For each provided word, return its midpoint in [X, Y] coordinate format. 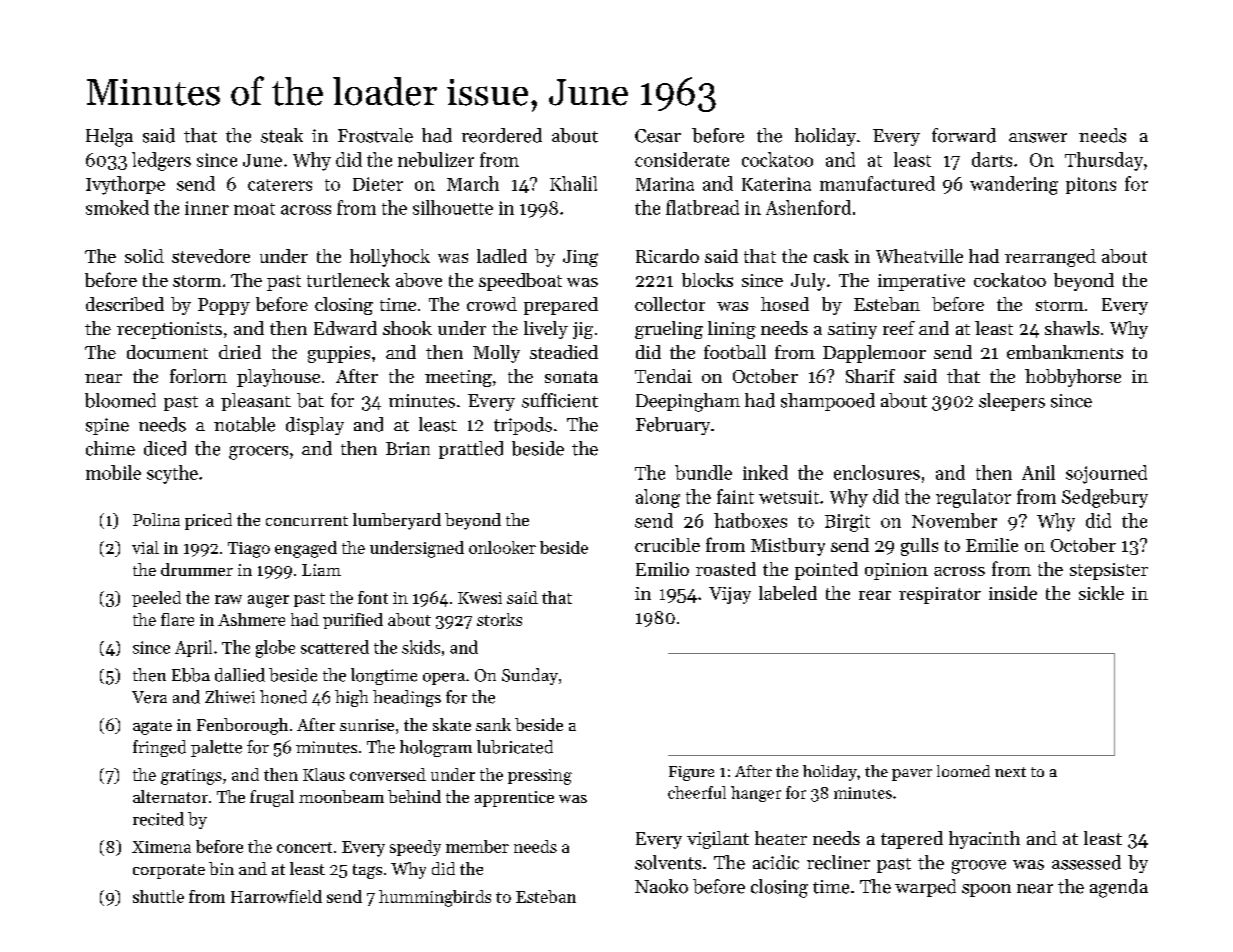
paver [912, 775]
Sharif [870, 376]
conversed [388, 774]
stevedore [211, 256]
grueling [669, 330]
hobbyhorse [1073, 378]
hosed [785, 304]
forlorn [198, 376]
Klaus [324, 774]
